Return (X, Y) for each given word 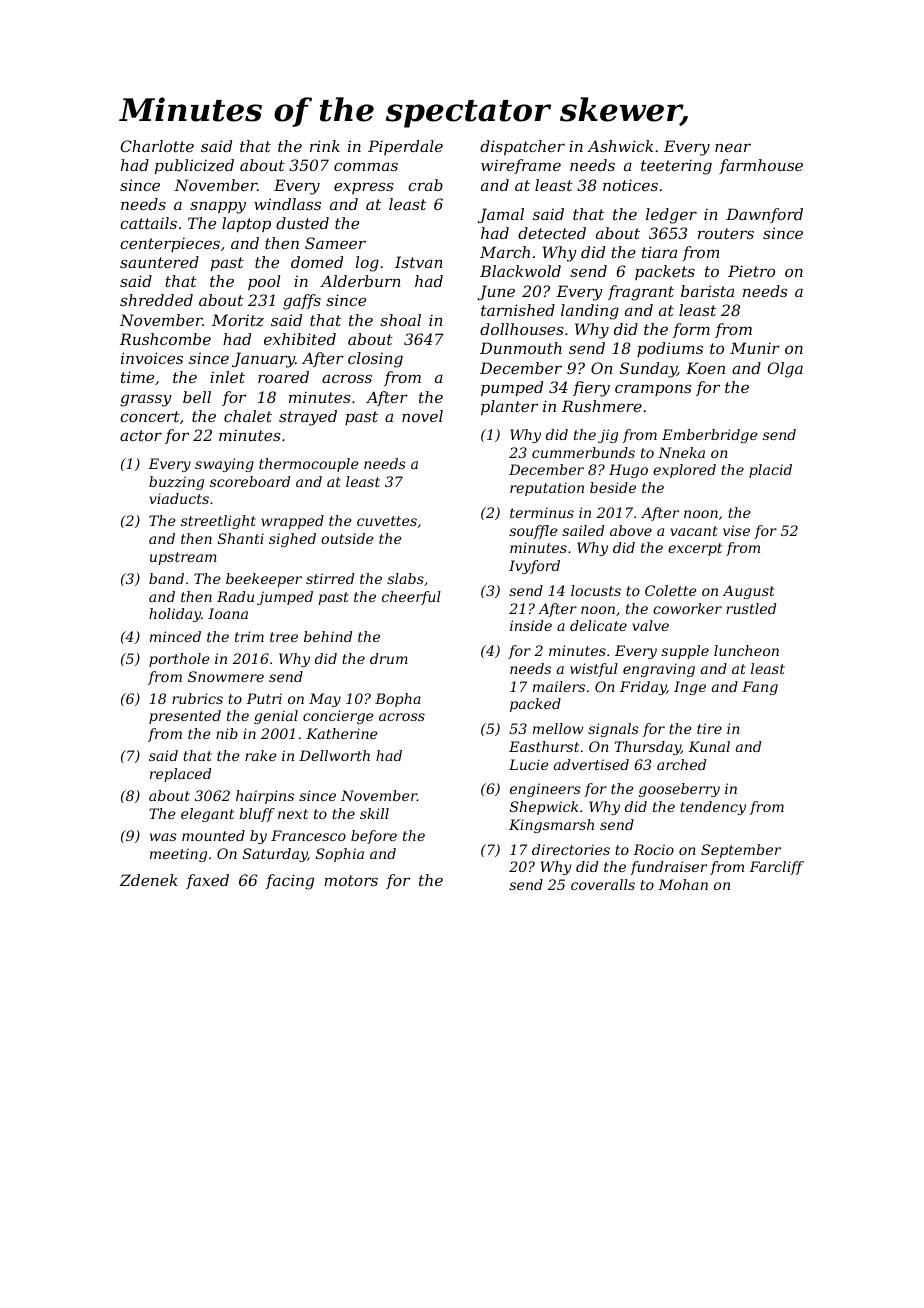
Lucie (529, 764)
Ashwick (620, 146)
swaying (224, 465)
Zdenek (149, 880)
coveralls (603, 884)
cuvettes (387, 521)
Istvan (419, 262)
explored (684, 471)
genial (276, 717)
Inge (690, 688)
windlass (287, 204)
